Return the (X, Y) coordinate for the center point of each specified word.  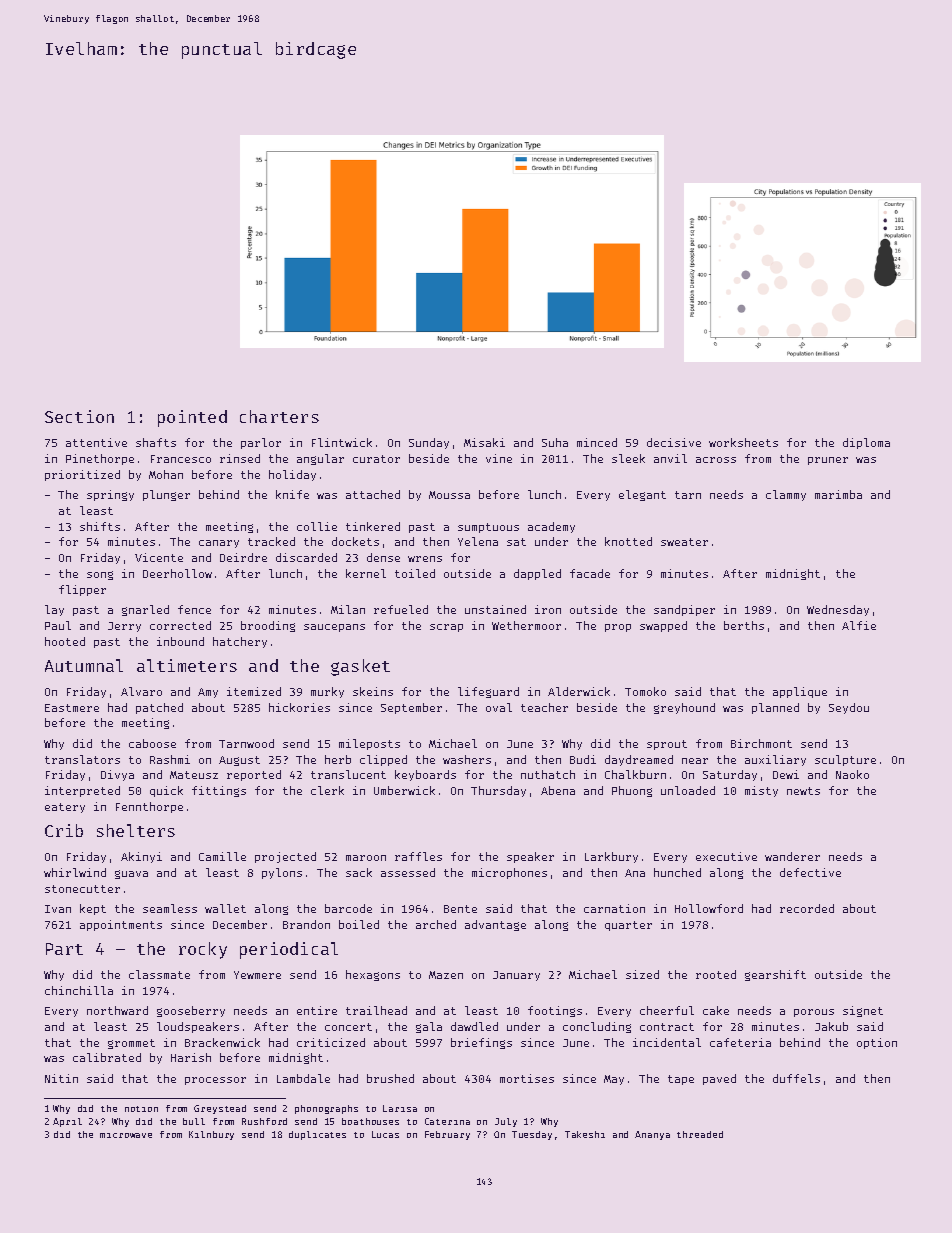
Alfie (859, 625)
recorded (807, 908)
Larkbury (611, 857)
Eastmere (72, 708)
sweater (684, 542)
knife (292, 494)
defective (810, 872)
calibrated (107, 1057)
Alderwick (579, 691)
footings (555, 1011)
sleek (628, 458)
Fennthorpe (149, 807)
